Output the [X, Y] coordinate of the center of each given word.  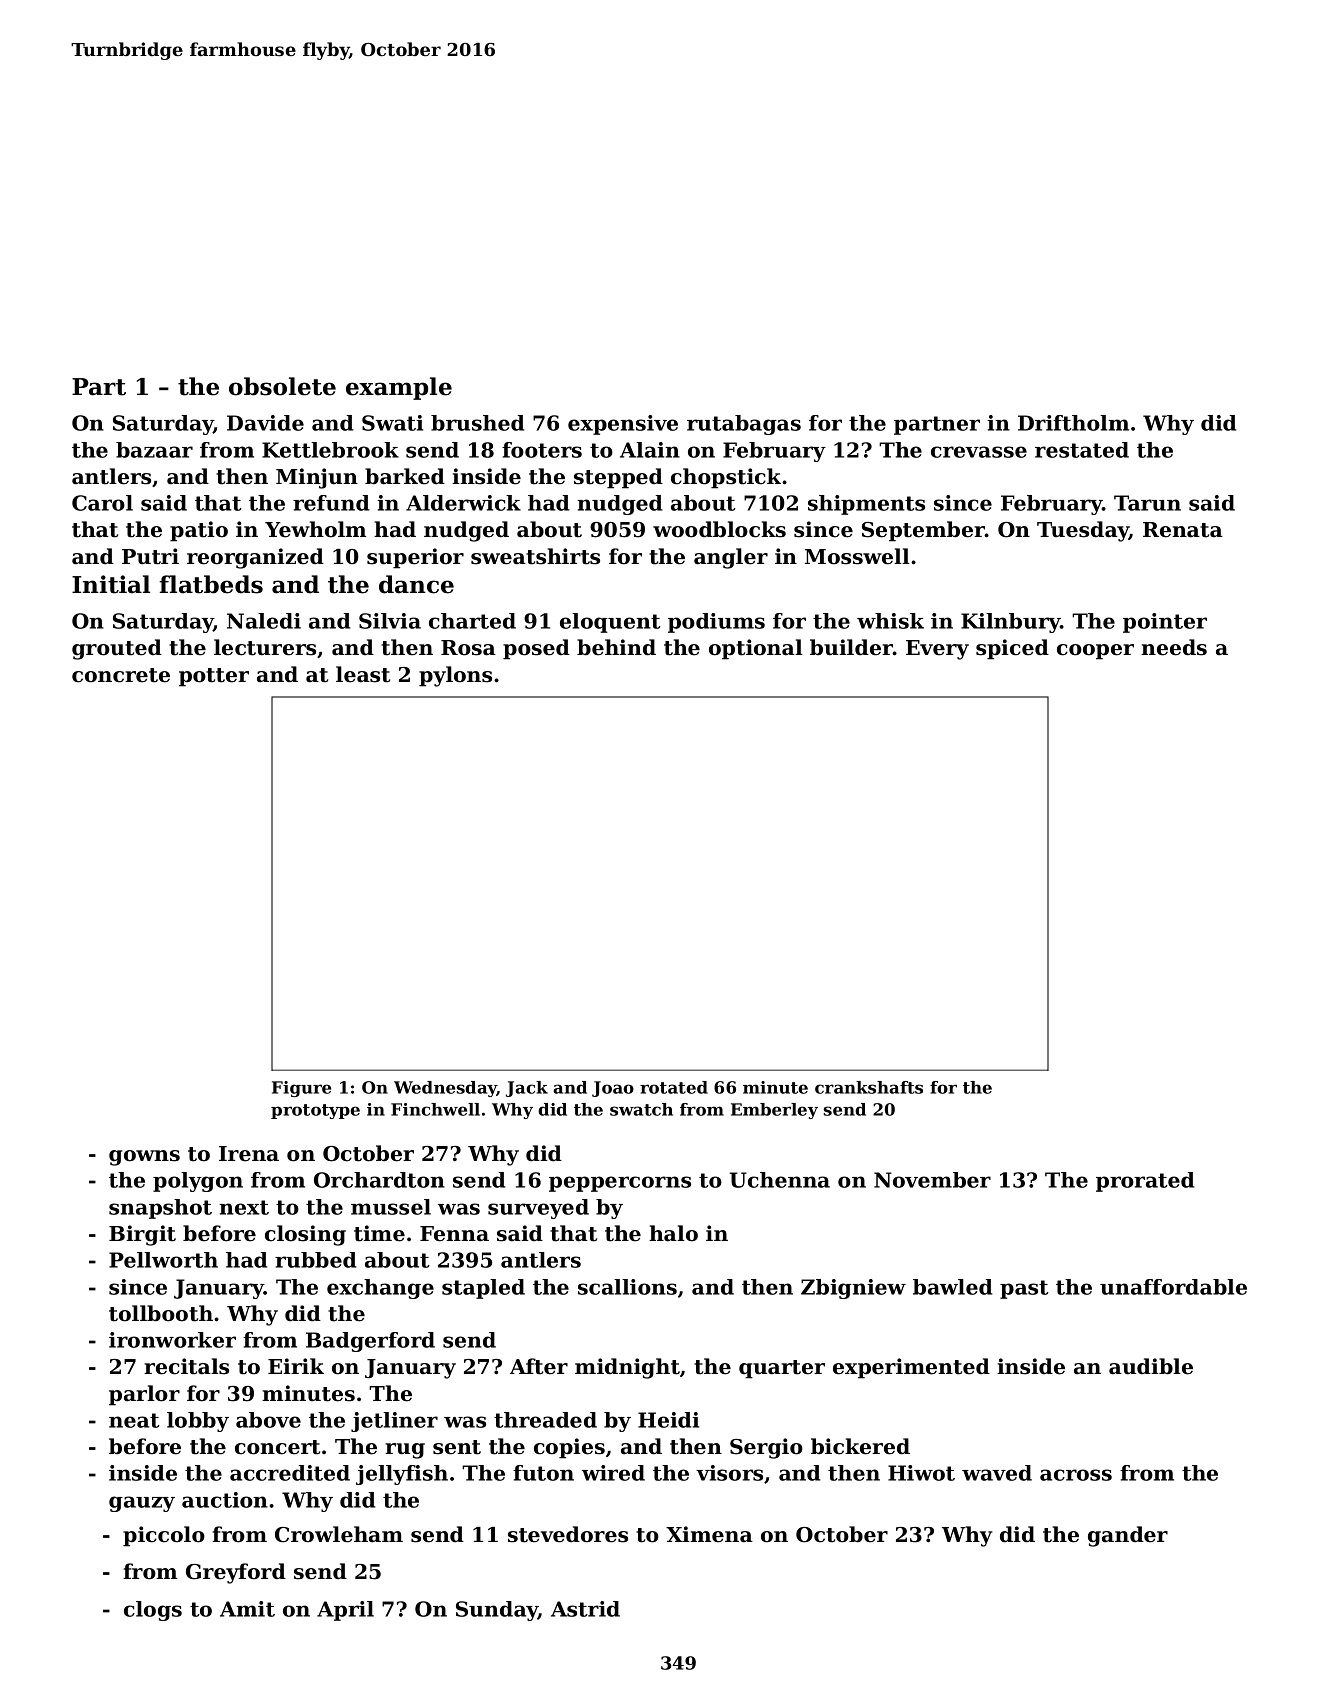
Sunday [497, 1611]
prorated [1145, 1182]
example [399, 388]
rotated [674, 1087]
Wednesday [445, 1089]
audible [1151, 1366]
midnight [627, 1368]
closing [305, 1235]
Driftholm [1073, 423]
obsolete [282, 386]
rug [405, 1451]
